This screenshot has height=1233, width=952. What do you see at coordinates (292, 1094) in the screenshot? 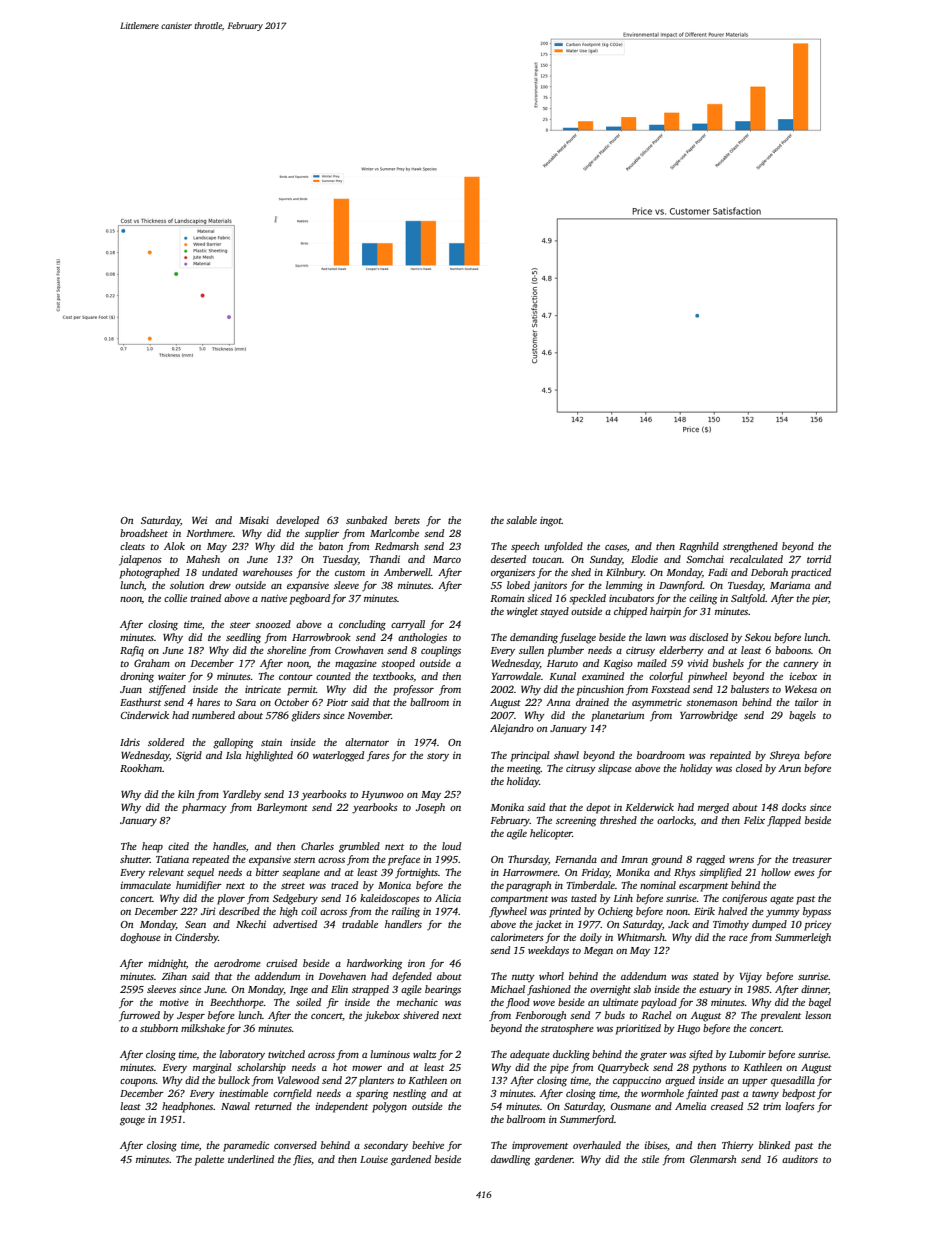
I see `cornfield` at bounding box center [292, 1094].
